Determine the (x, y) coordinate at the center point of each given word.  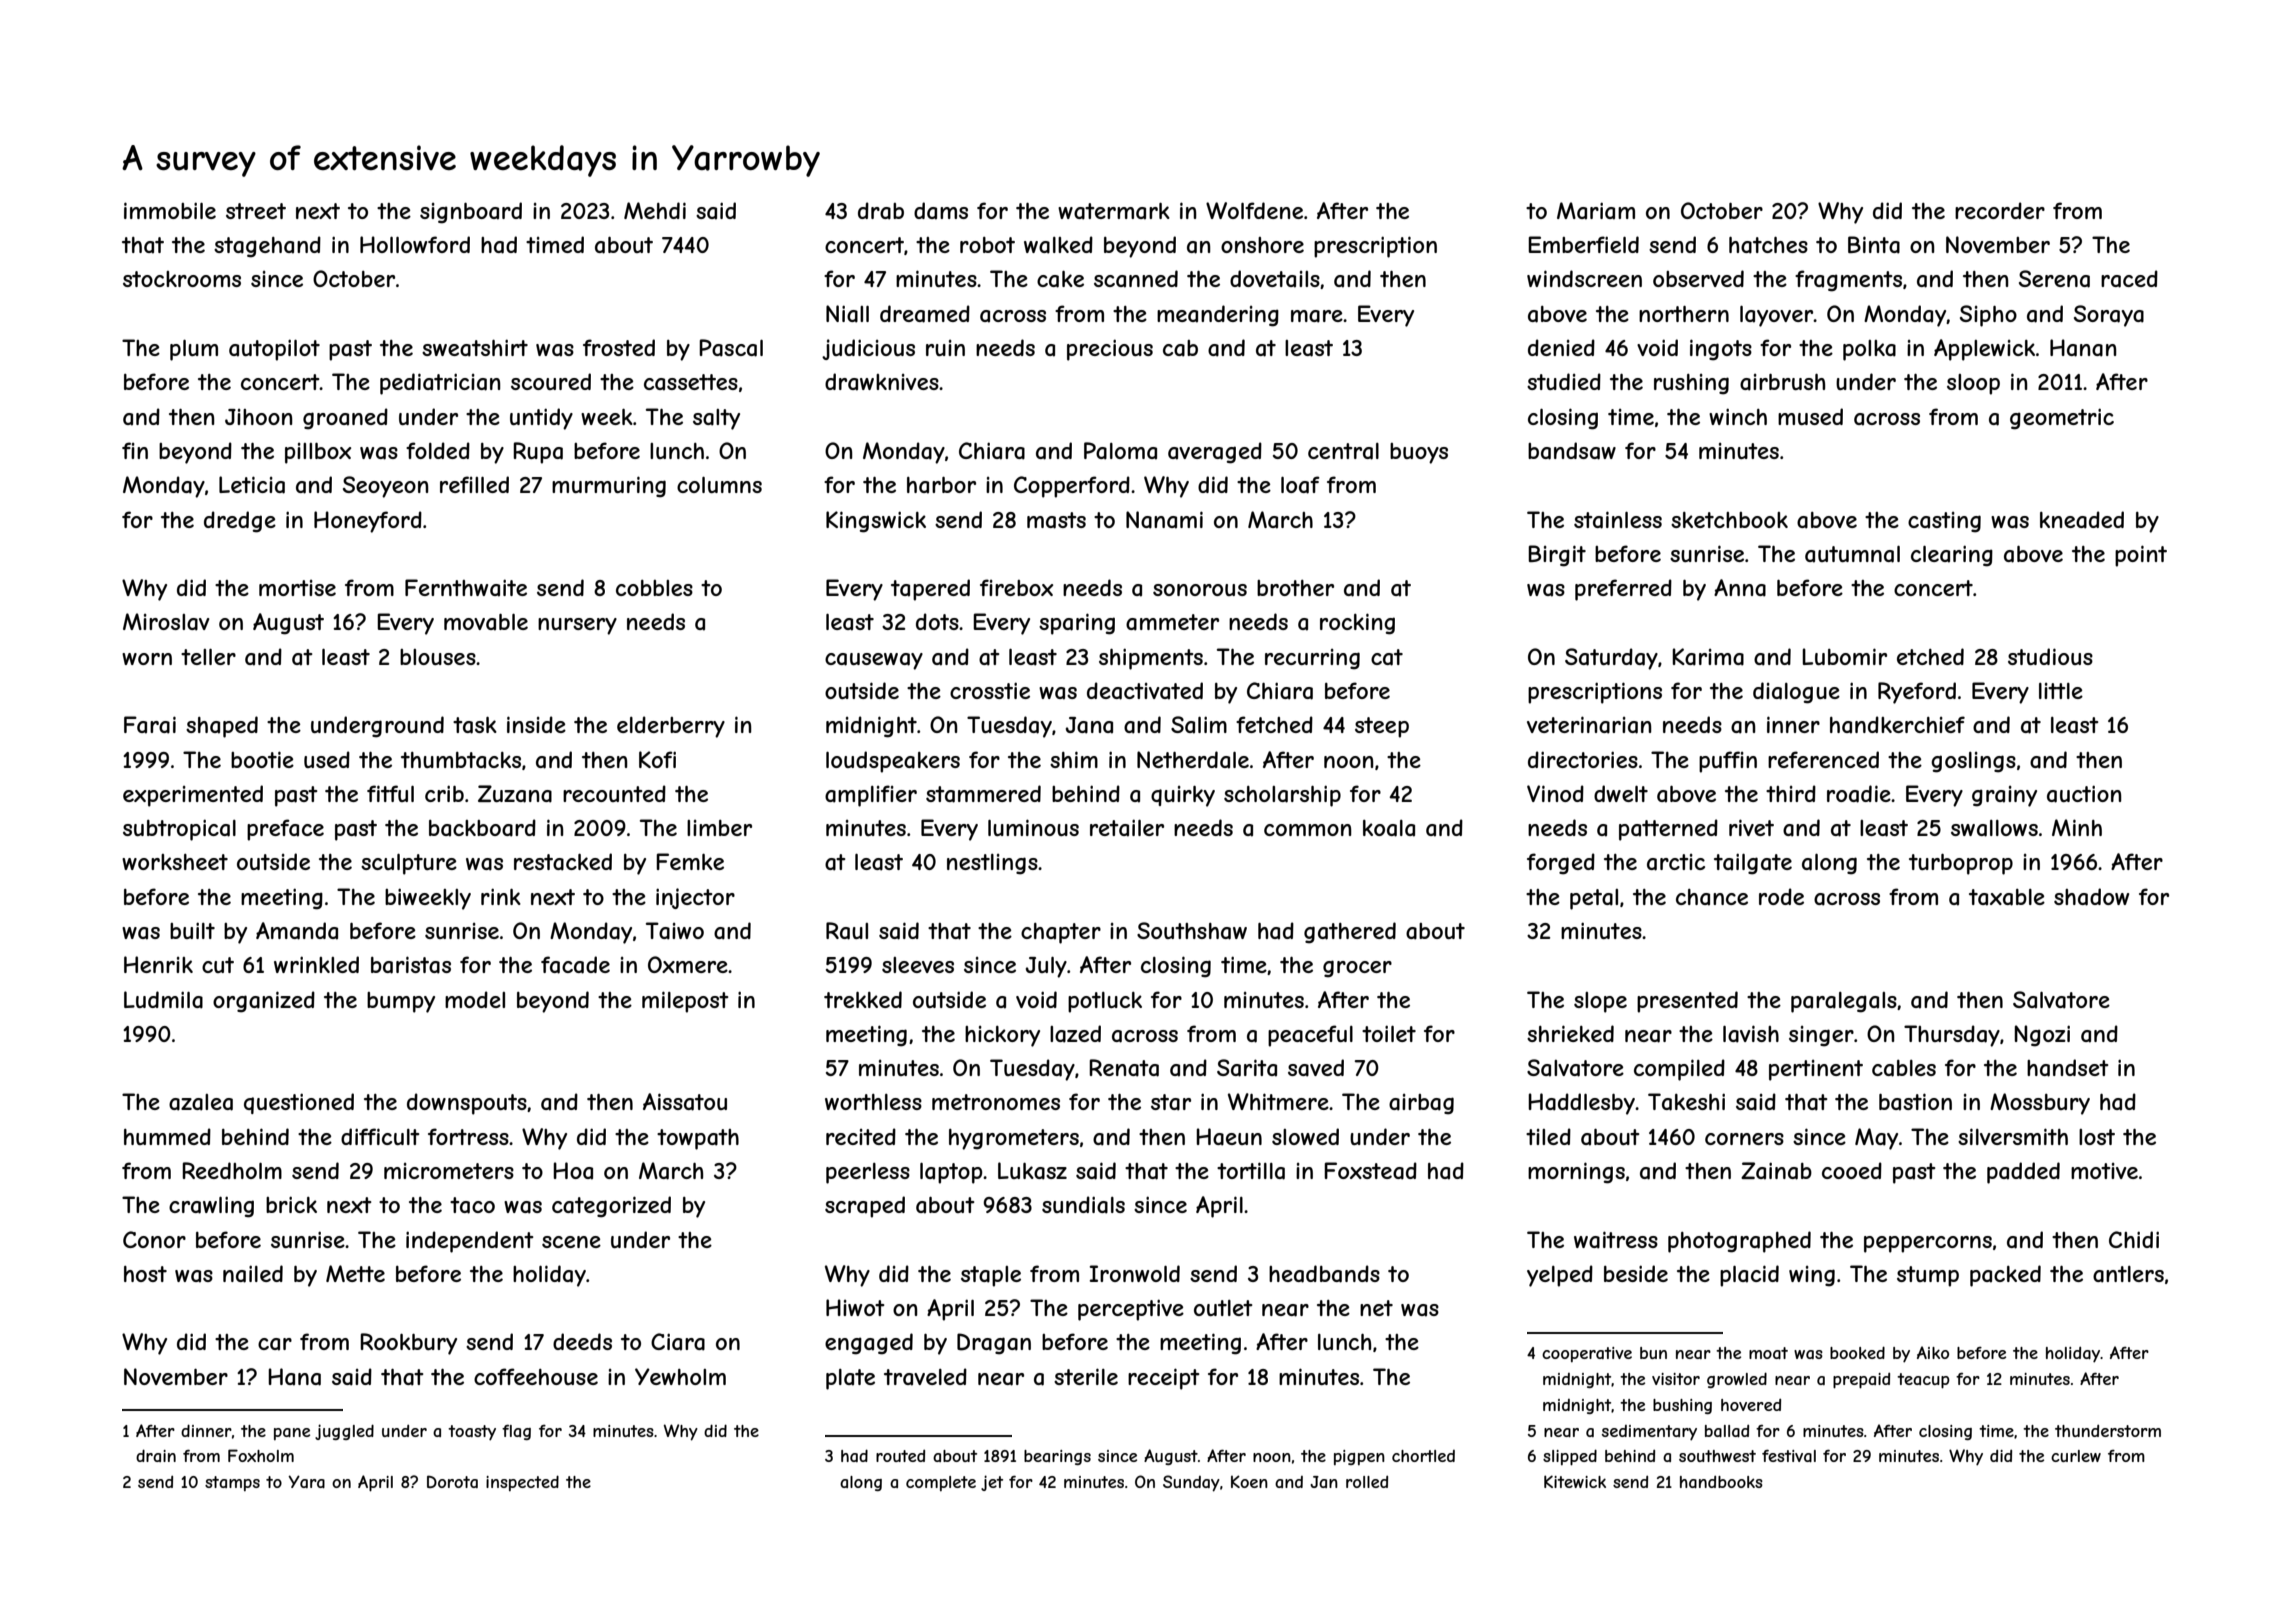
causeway (874, 661)
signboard (471, 213)
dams (941, 211)
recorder (2000, 210)
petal (1594, 899)
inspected (522, 1483)
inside (536, 724)
